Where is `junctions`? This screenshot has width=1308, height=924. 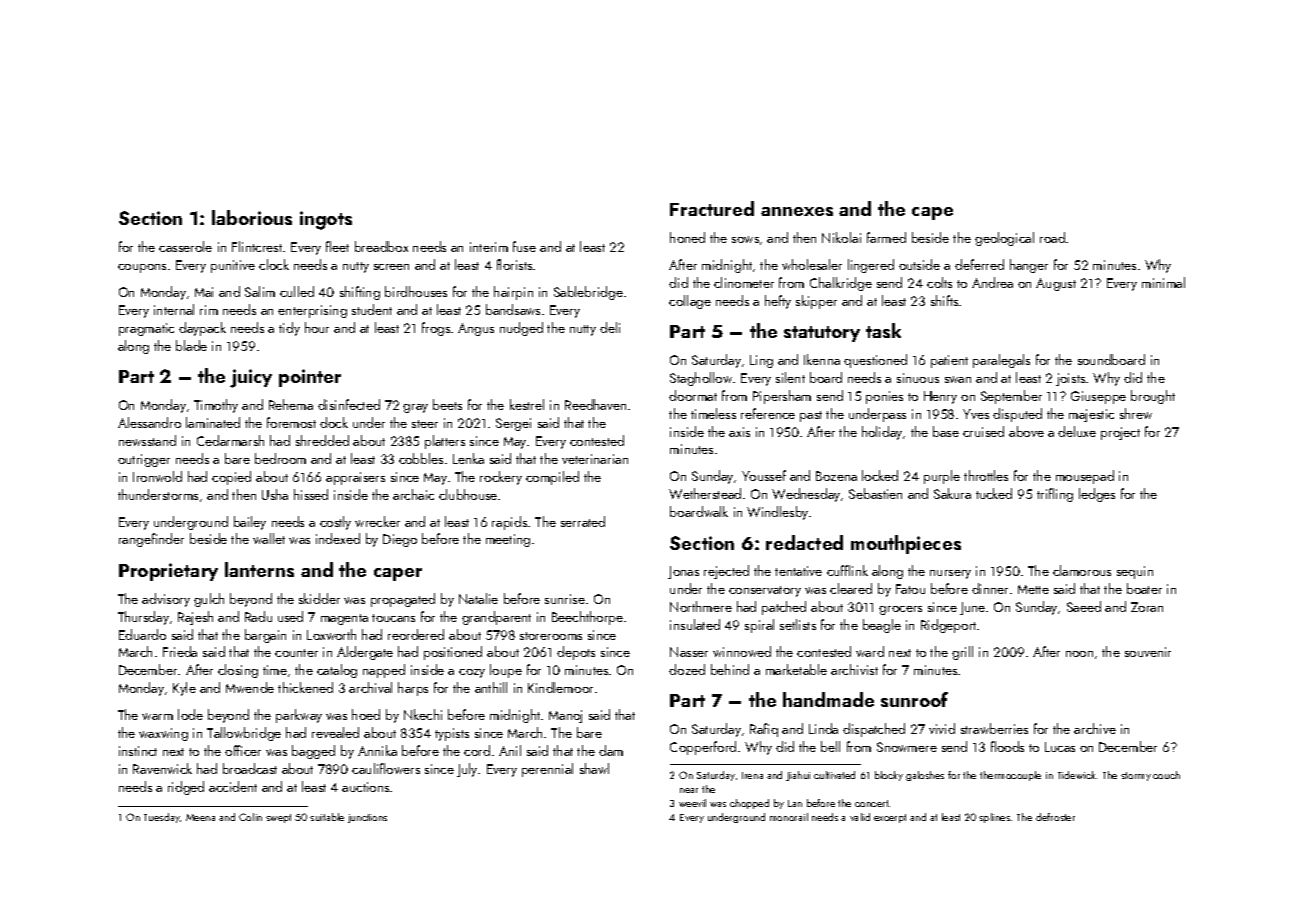
junctions is located at coordinates (367, 818).
